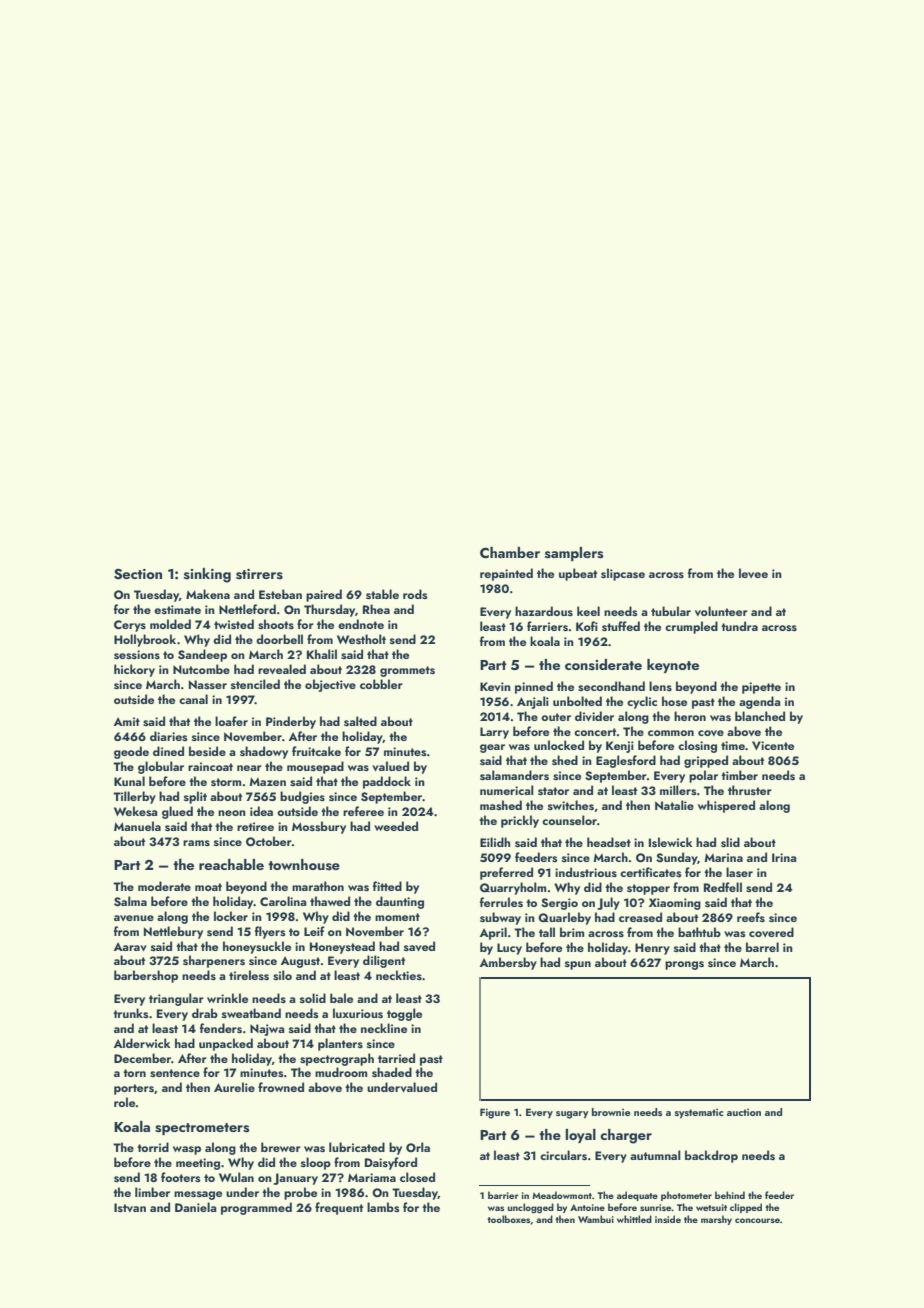  I want to click on slipcase, so click(623, 574).
